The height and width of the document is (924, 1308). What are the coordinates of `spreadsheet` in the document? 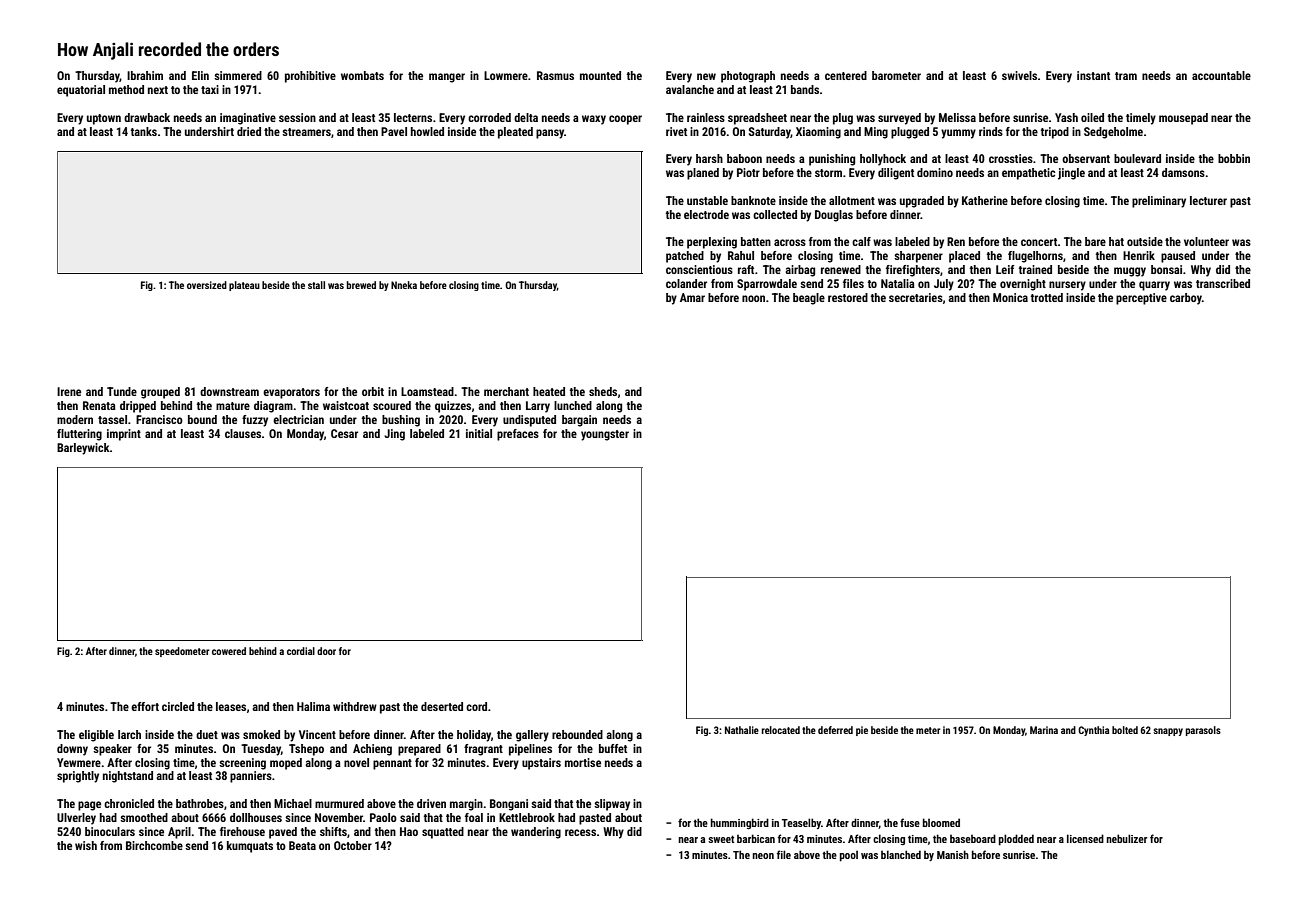 It's located at (757, 119).
